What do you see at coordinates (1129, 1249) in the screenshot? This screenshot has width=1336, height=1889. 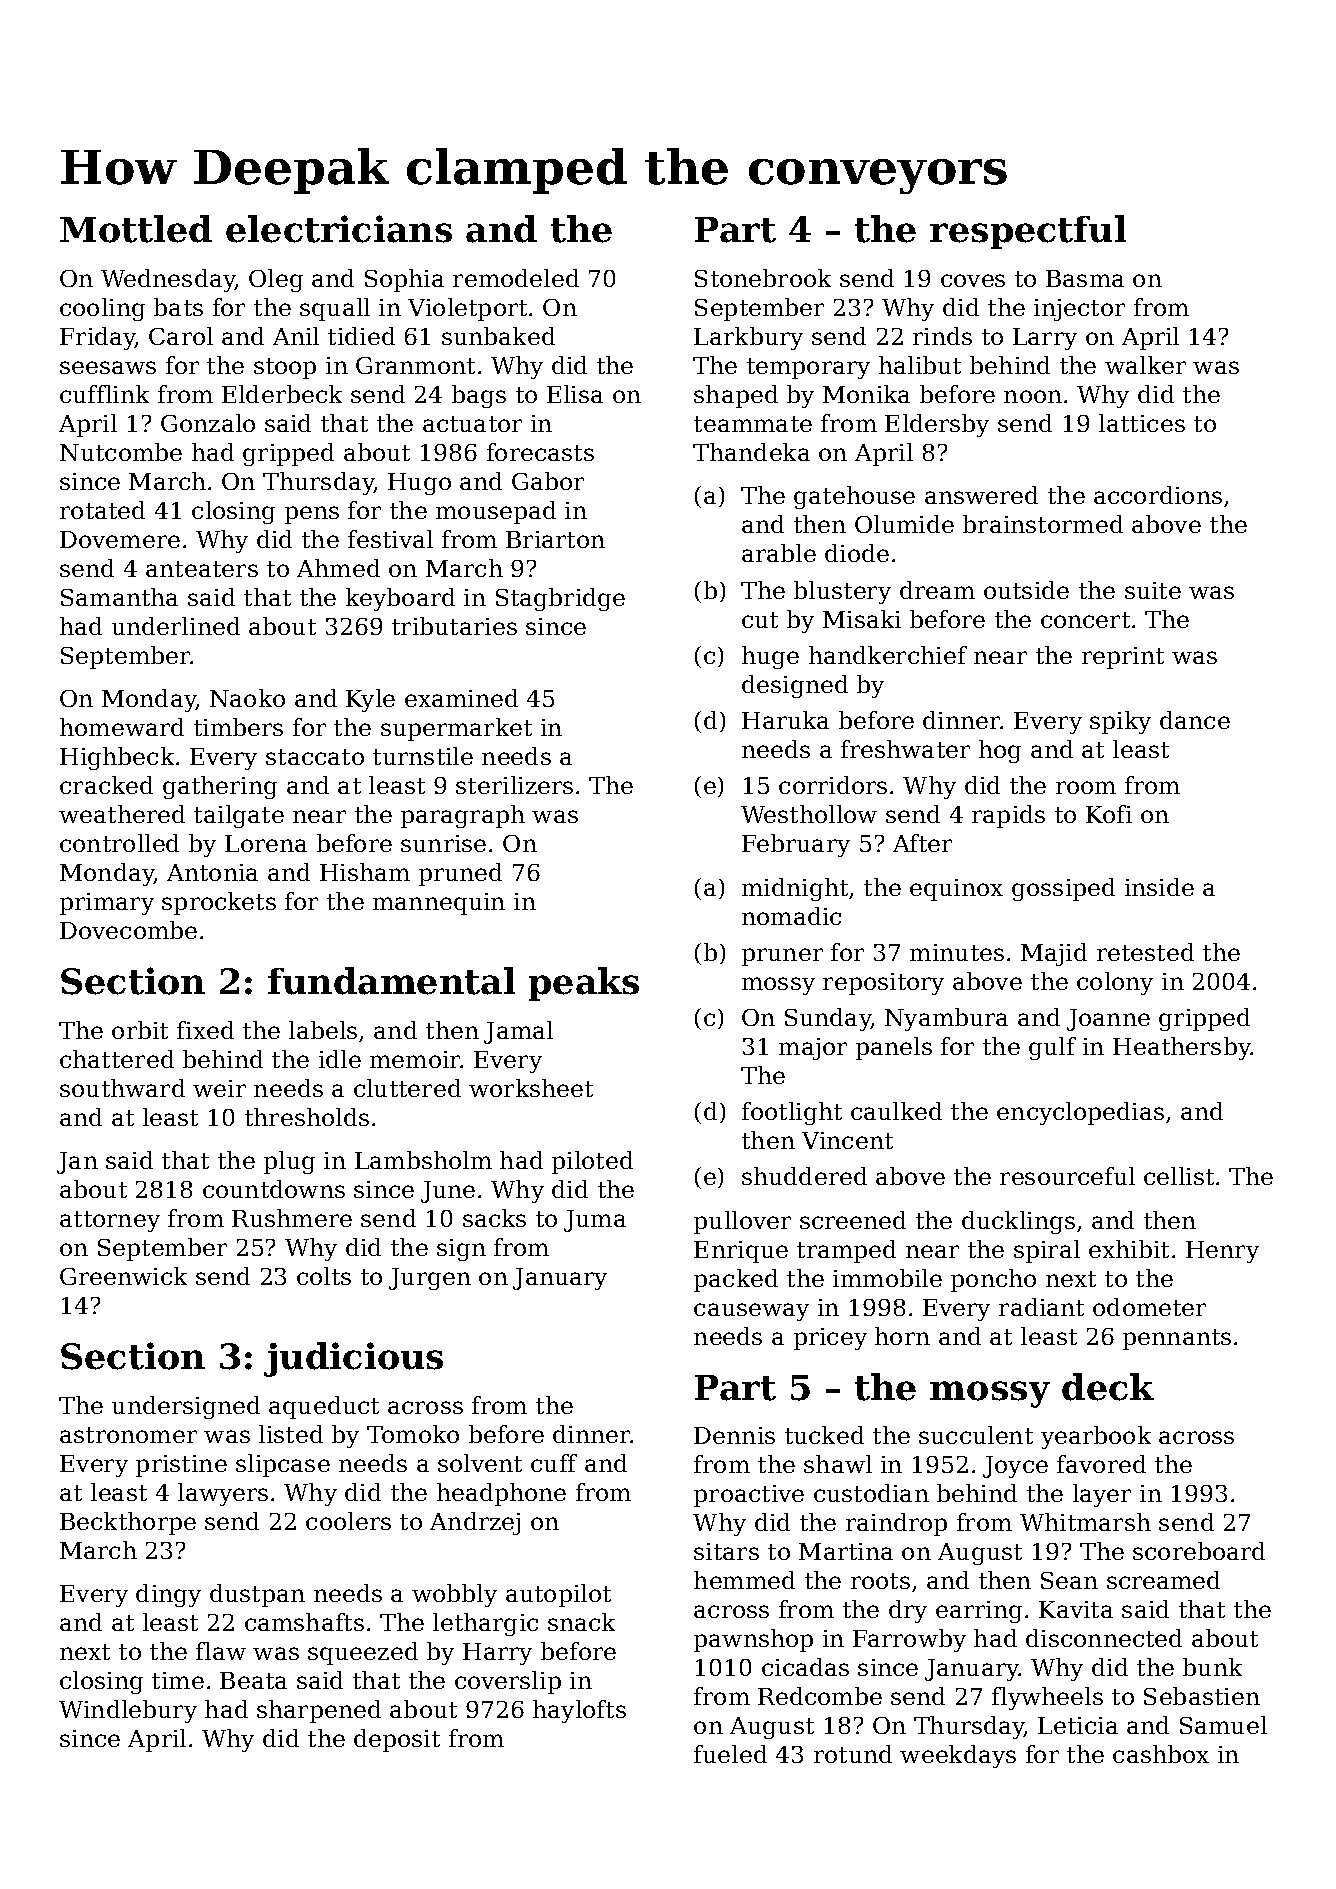 I see `exhibit` at bounding box center [1129, 1249].
